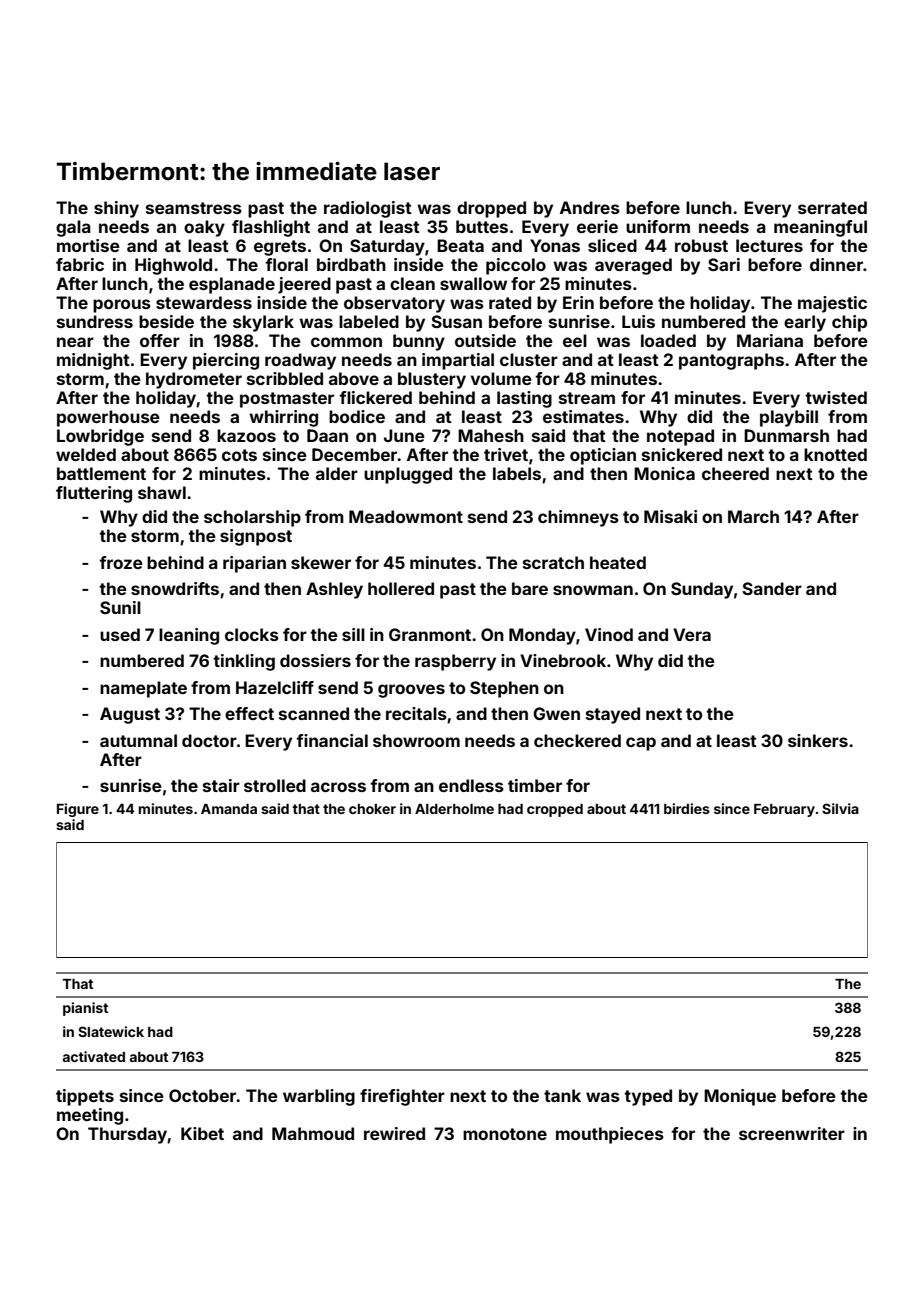 Image resolution: width=924 pixels, height=1311 pixels. Describe the element at coordinates (78, 810) in the screenshot. I see `Figure` at that location.
